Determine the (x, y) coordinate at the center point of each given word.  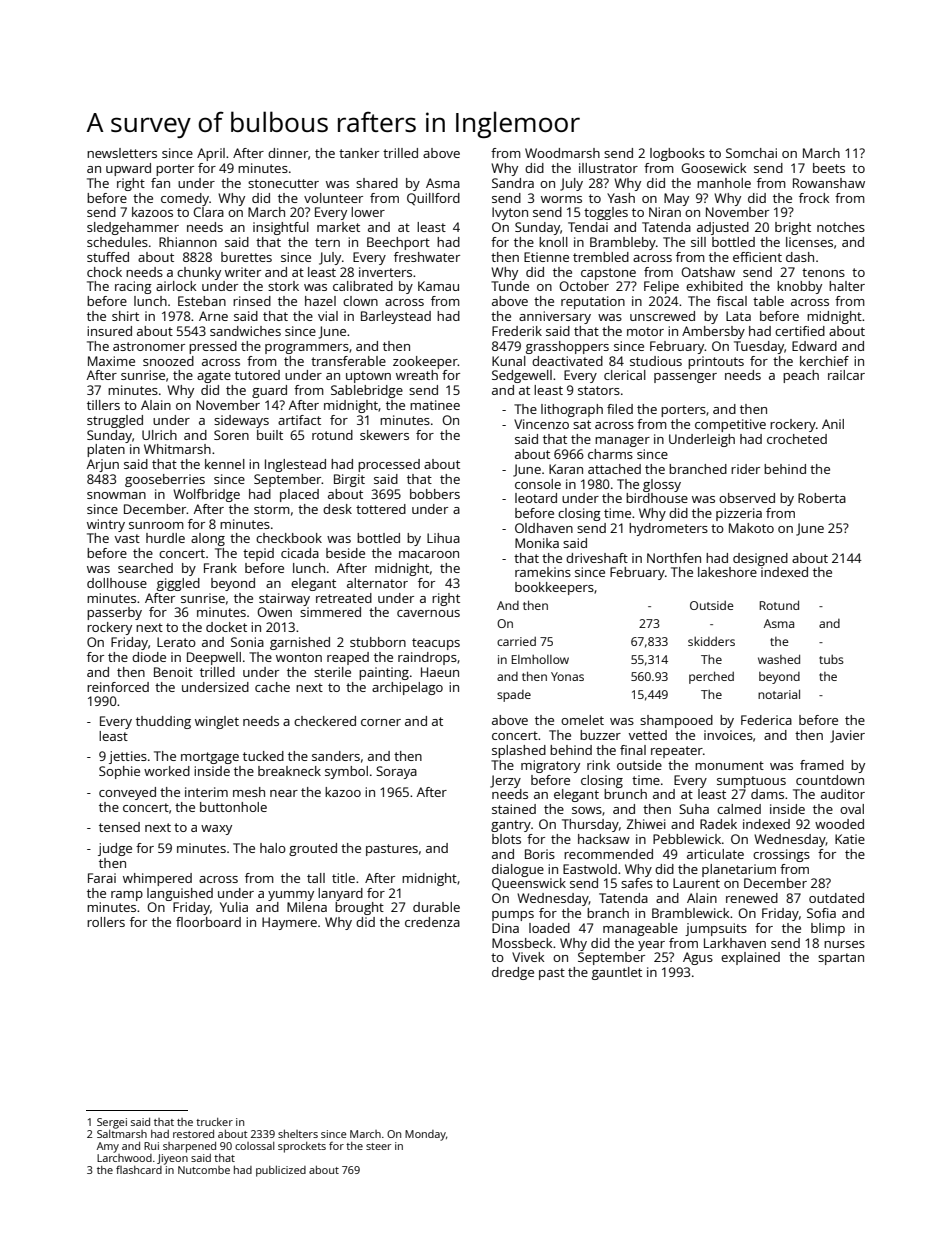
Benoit (173, 672)
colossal (254, 1146)
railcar (846, 375)
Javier (847, 736)
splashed (519, 751)
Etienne (546, 257)
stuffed (108, 257)
